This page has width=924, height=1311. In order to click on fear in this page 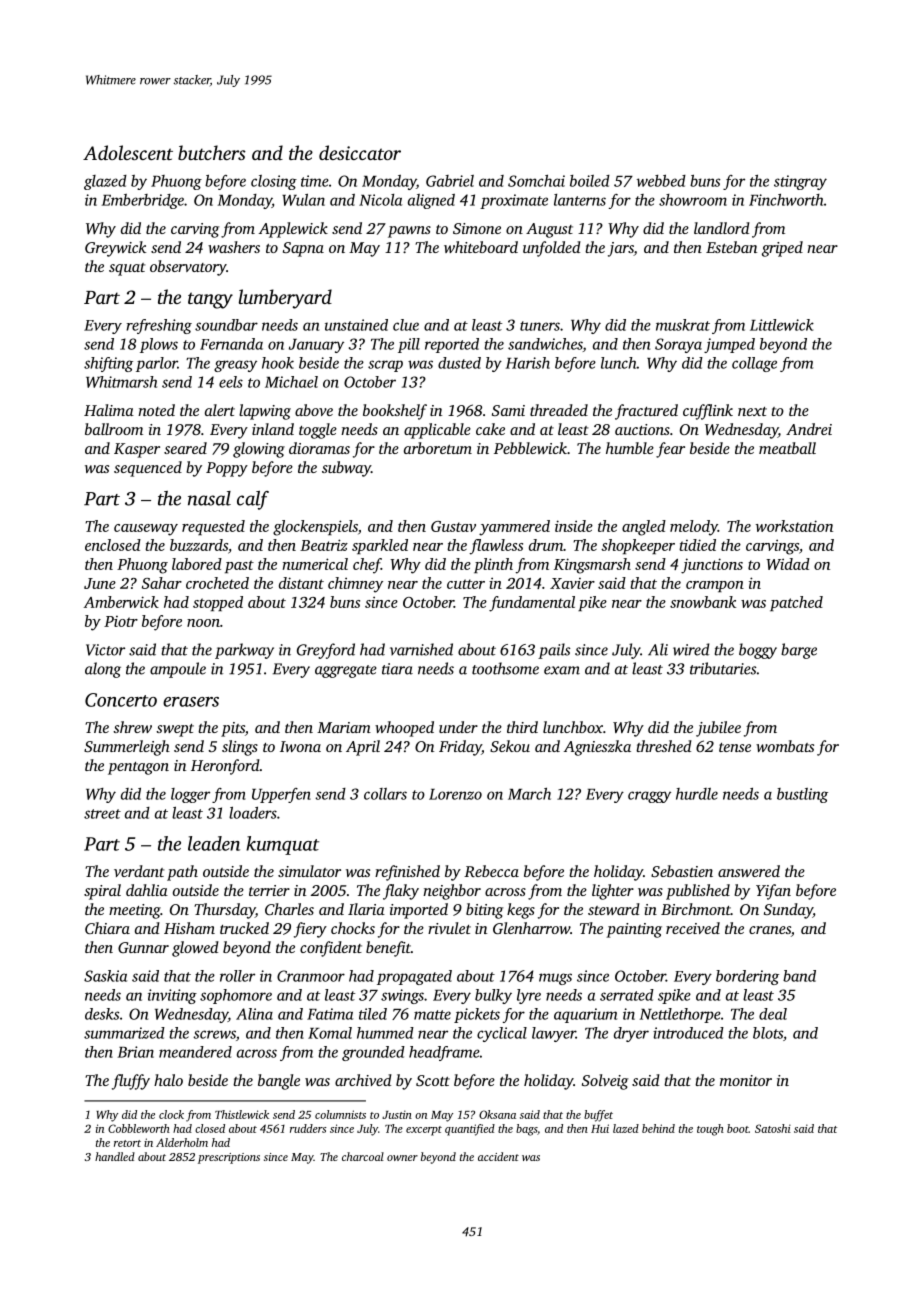, I will do `click(670, 450)`.
